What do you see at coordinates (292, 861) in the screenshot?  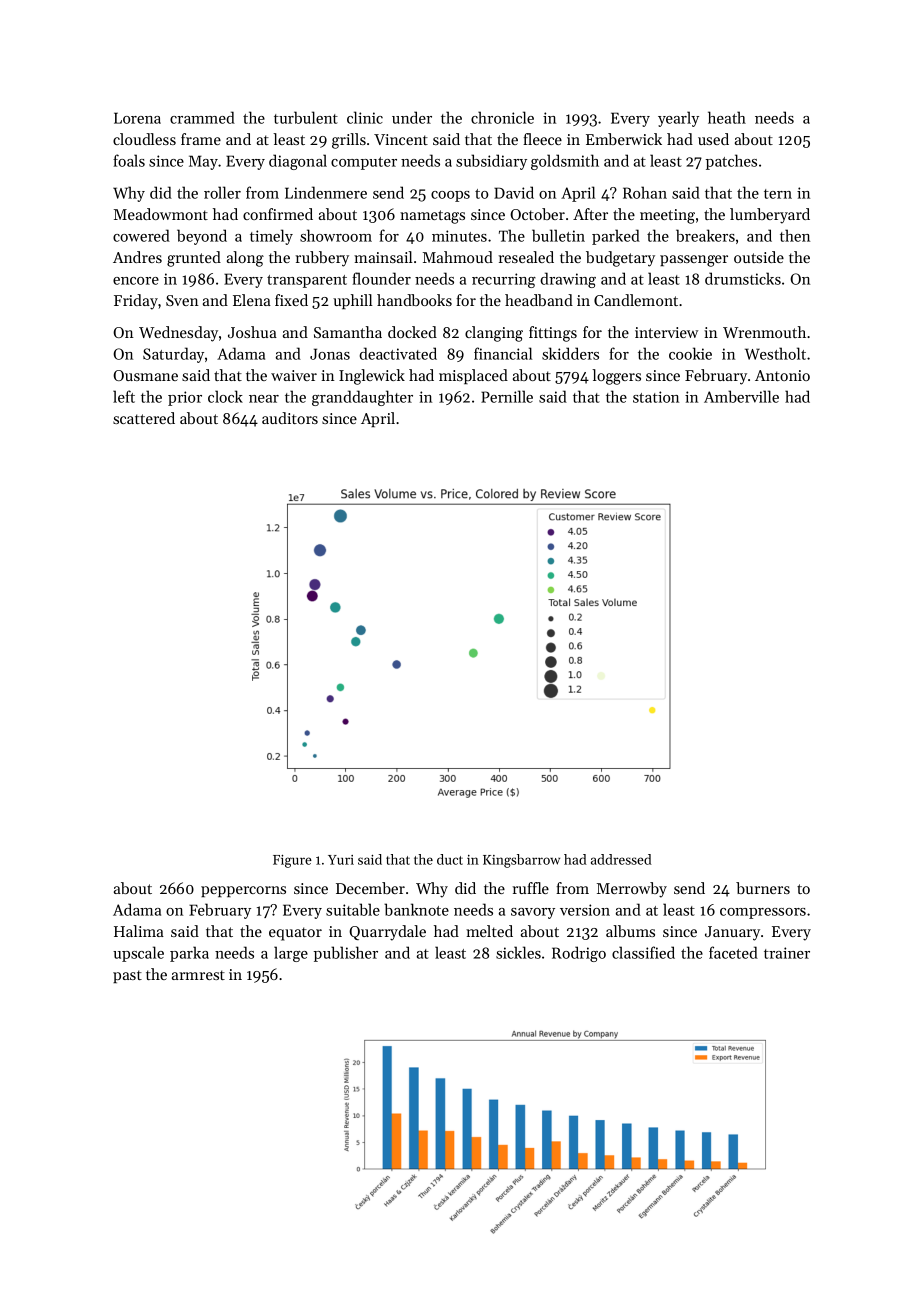 I see `Figure` at bounding box center [292, 861].
